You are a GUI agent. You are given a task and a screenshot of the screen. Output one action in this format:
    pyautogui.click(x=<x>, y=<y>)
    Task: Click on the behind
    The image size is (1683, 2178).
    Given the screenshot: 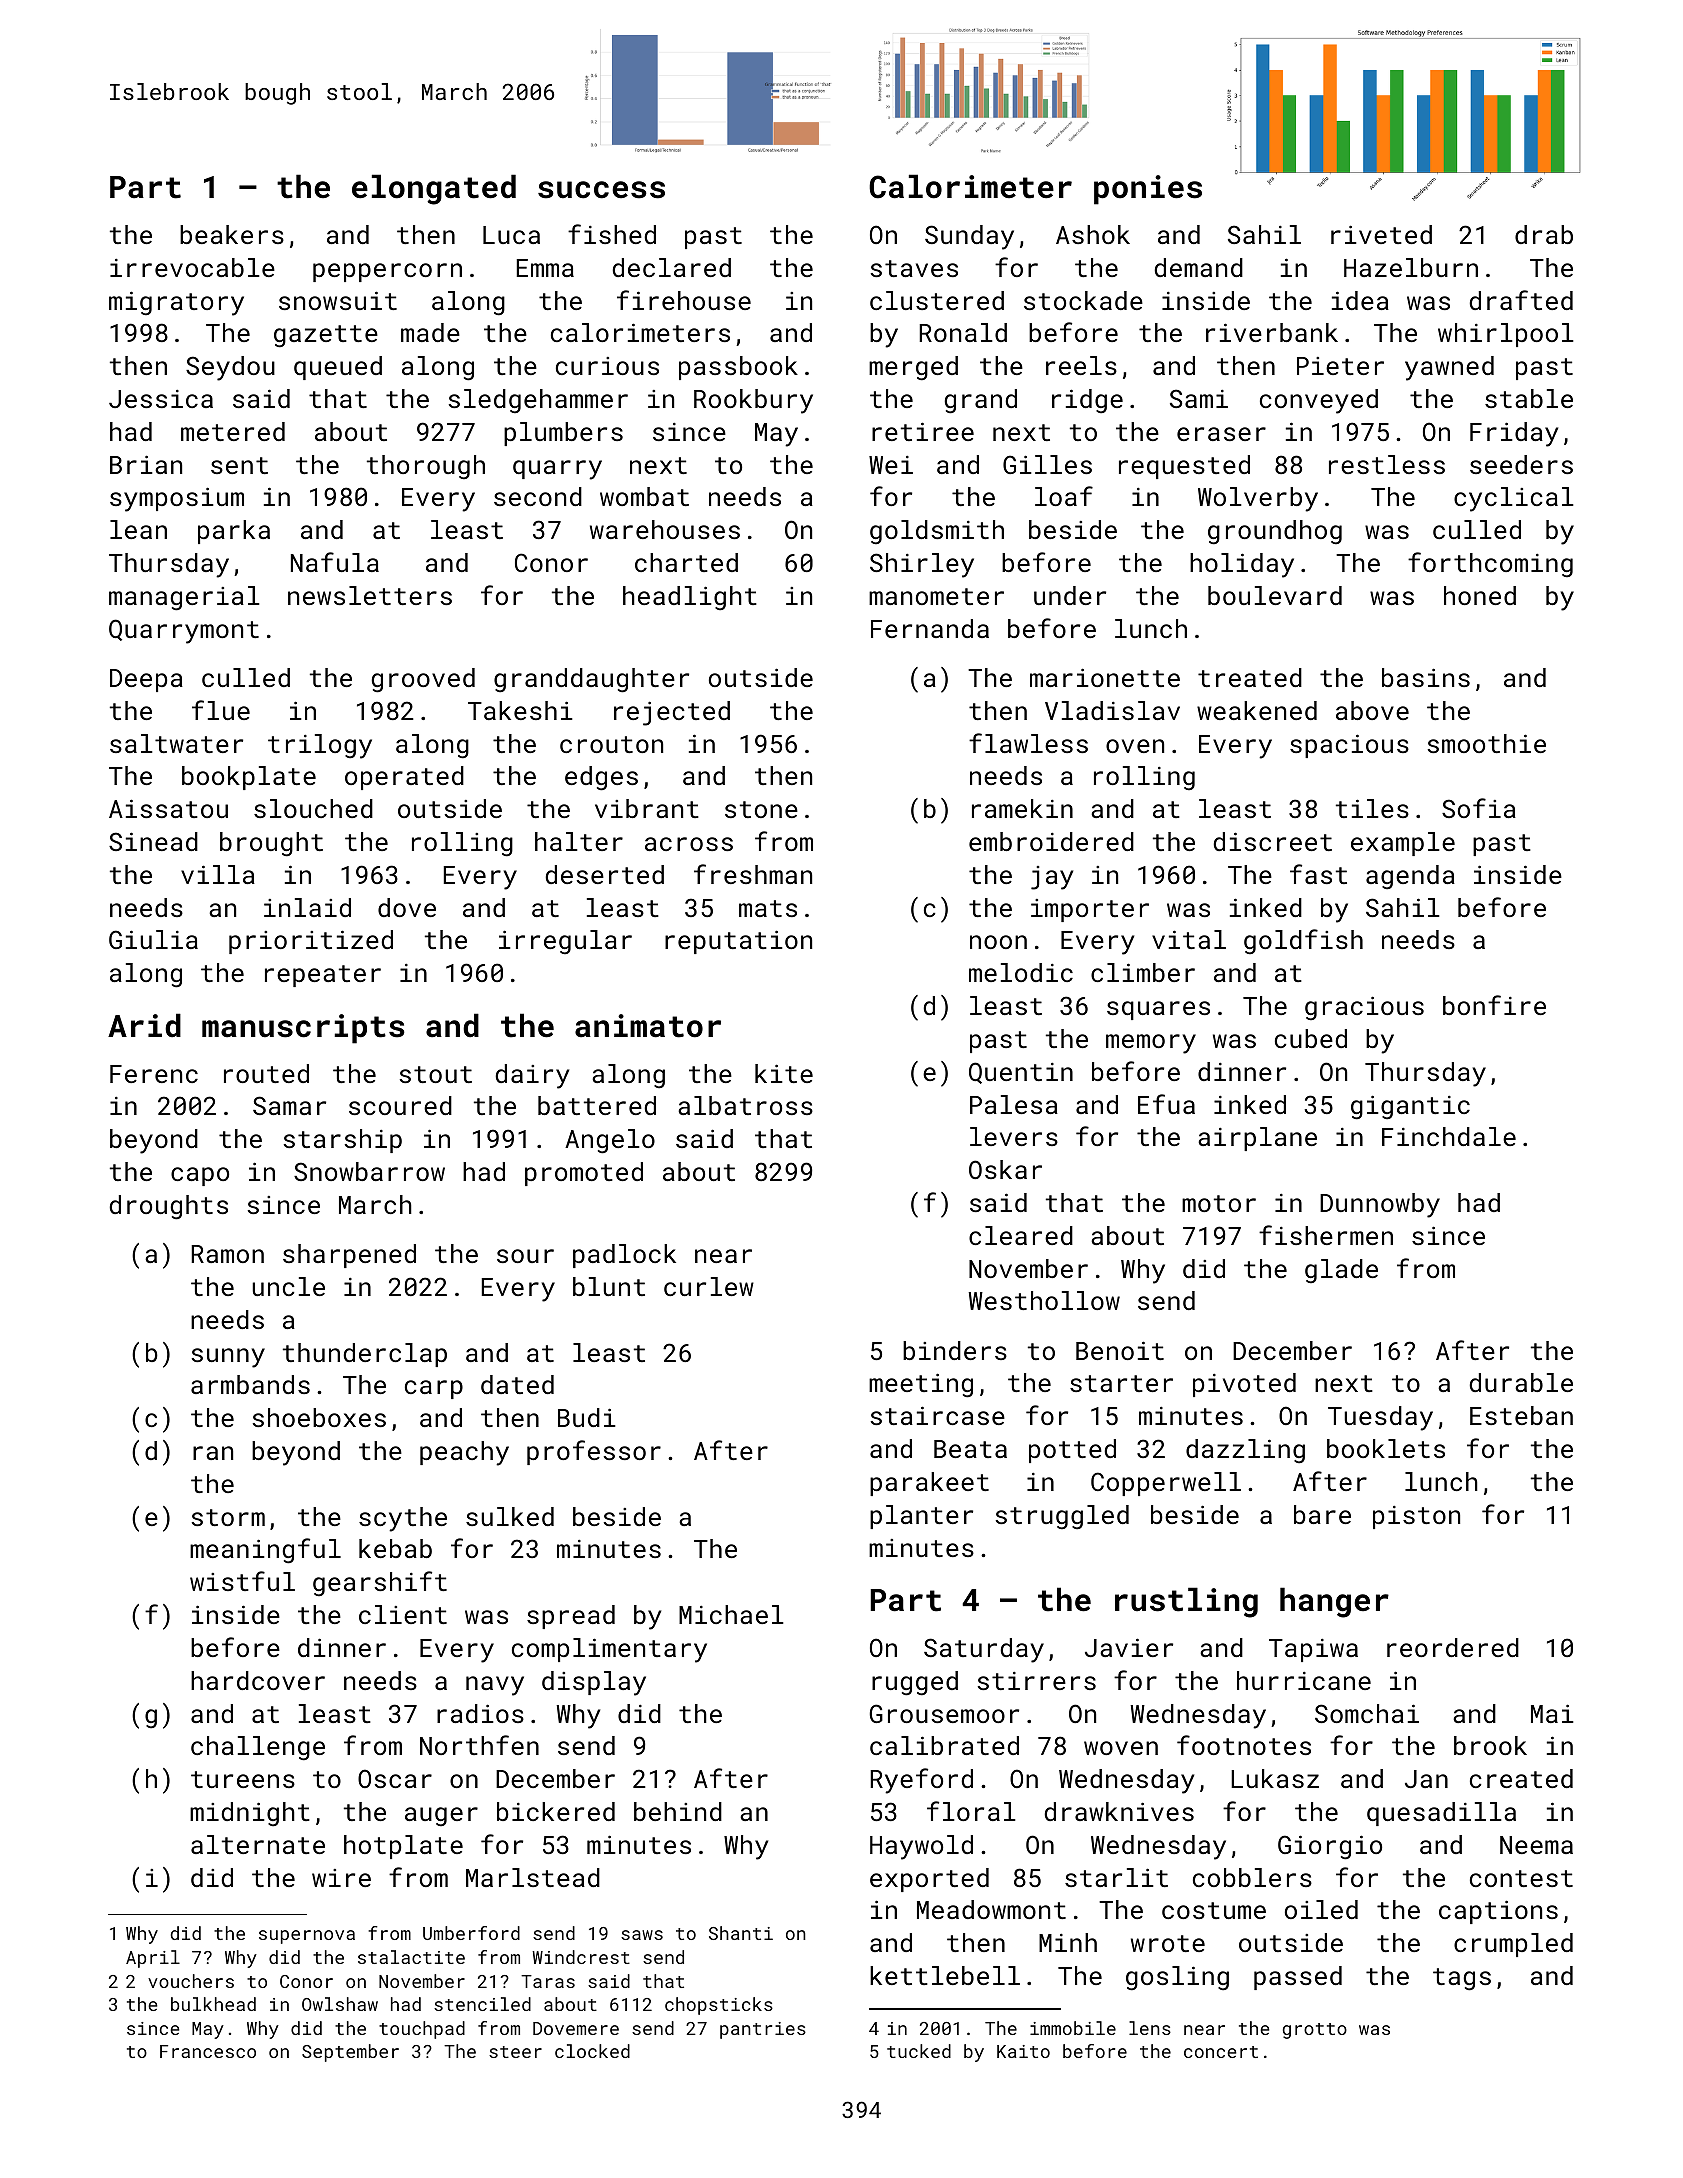 What is the action you would take?
    pyautogui.click(x=678, y=1811)
